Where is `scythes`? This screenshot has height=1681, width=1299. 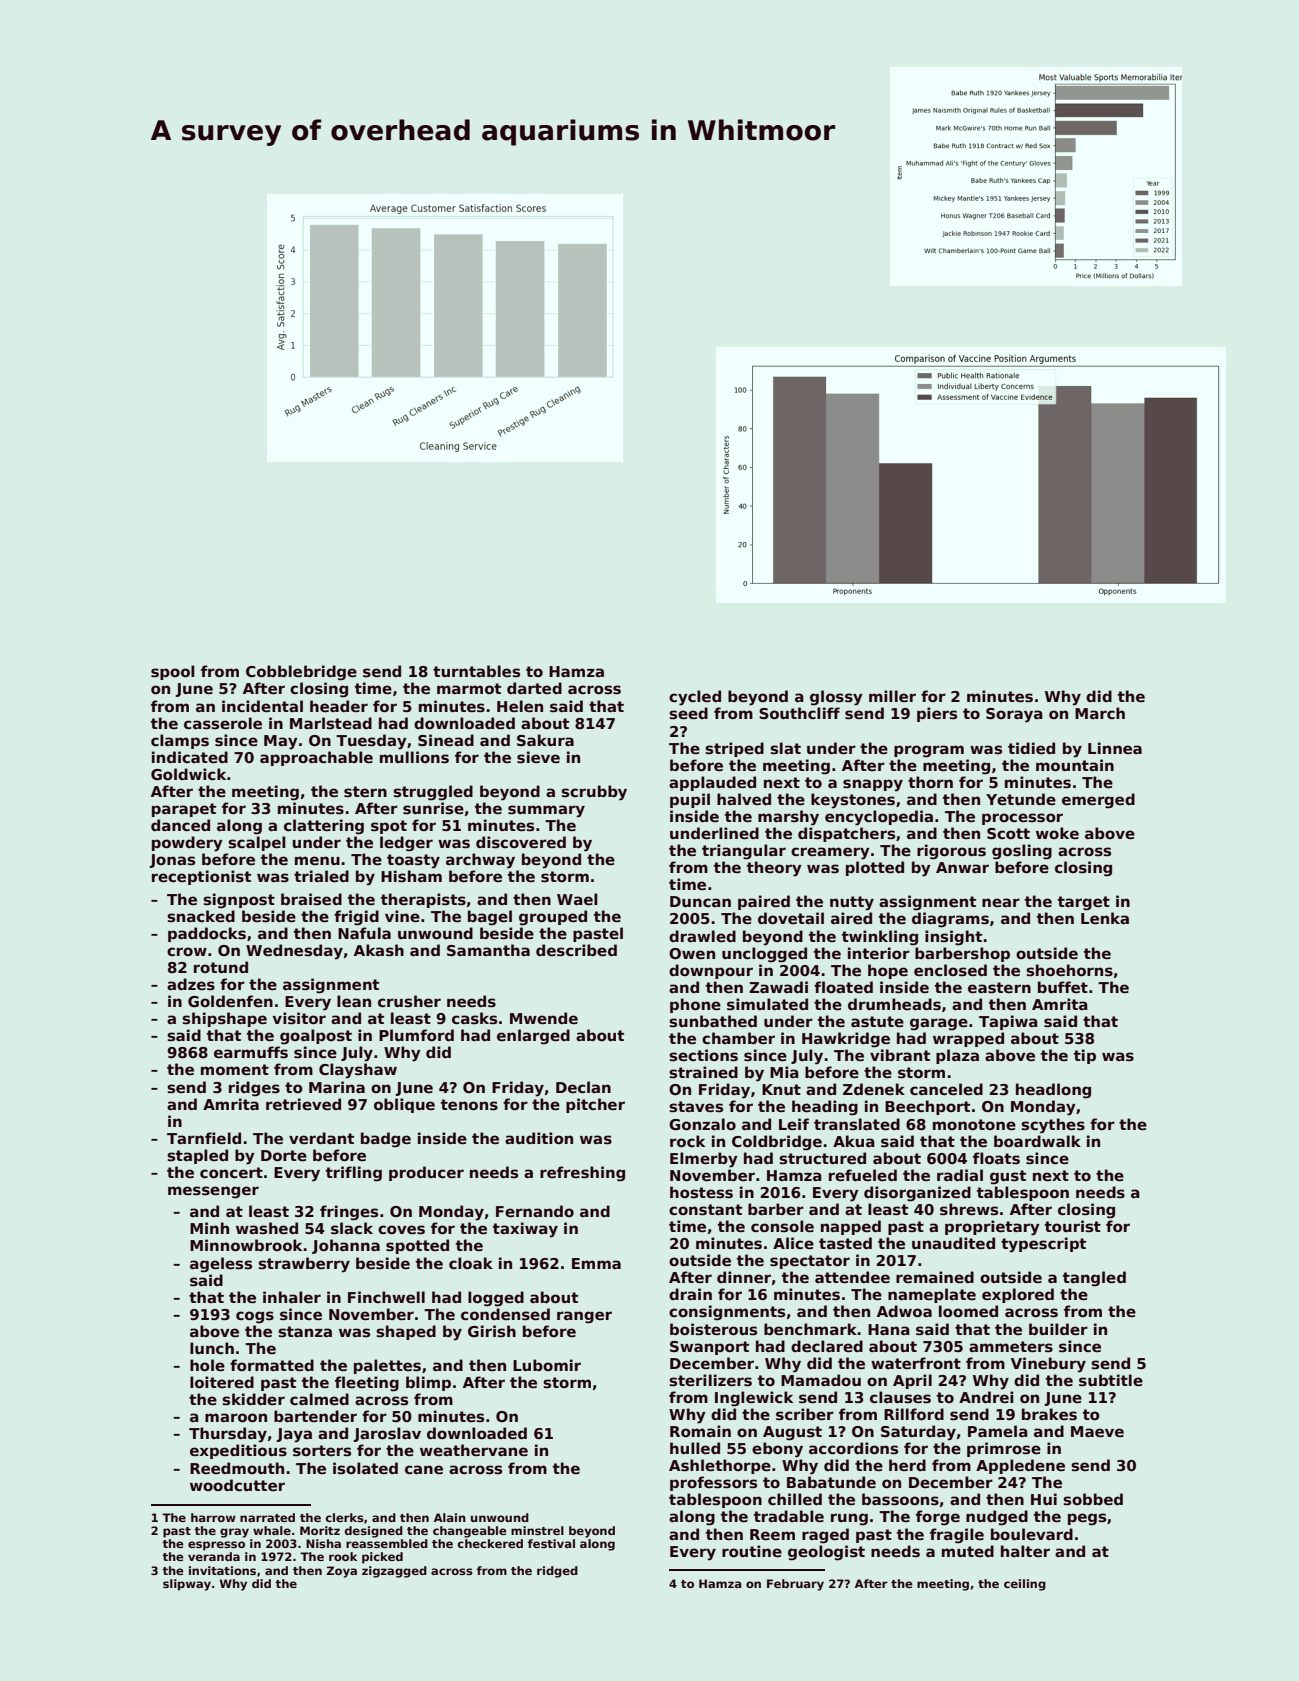
scythes is located at coordinates (1053, 1126).
